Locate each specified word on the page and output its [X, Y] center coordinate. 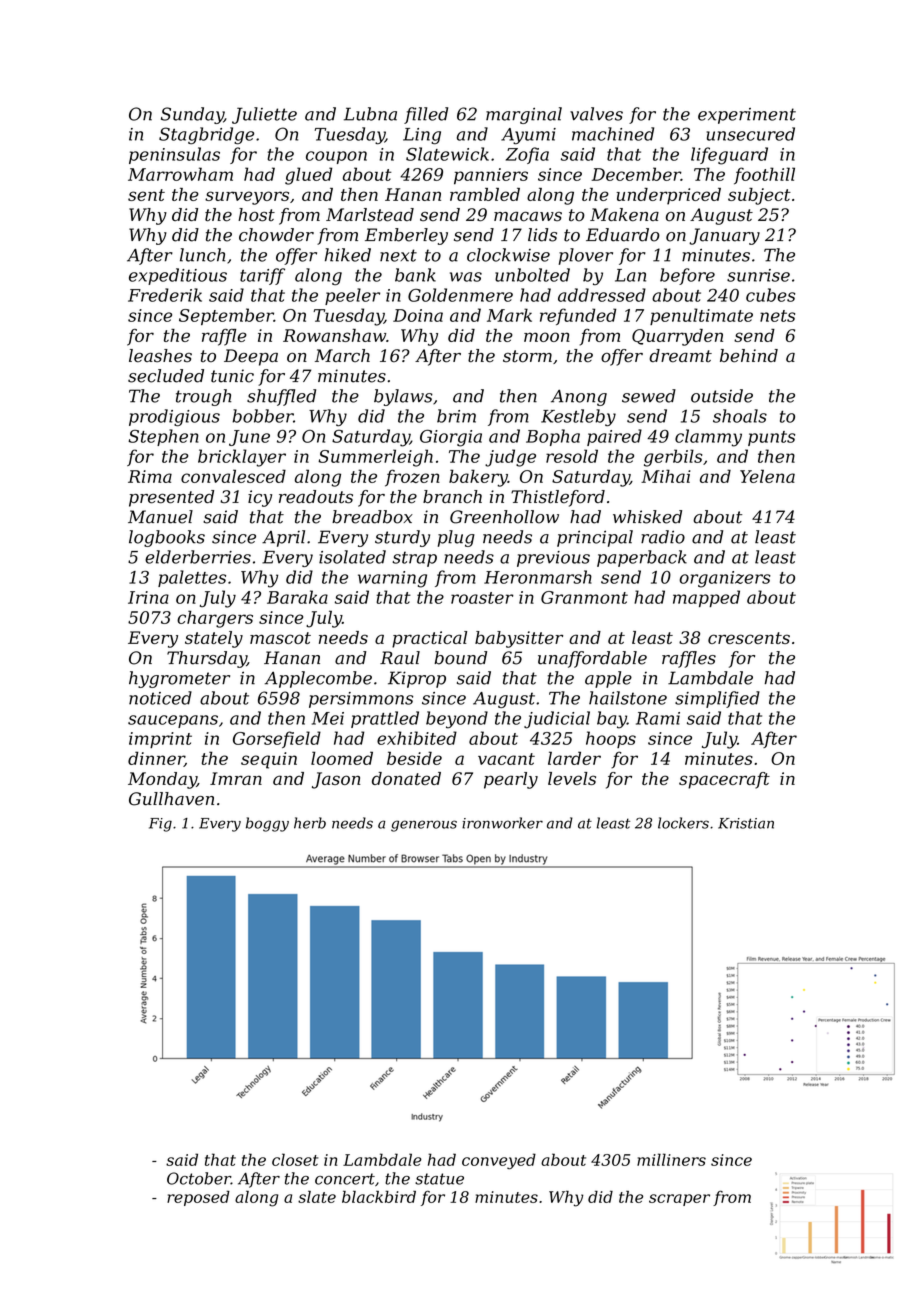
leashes [160, 356]
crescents [749, 638]
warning [392, 579]
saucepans [173, 721]
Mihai [666, 476]
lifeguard [729, 156]
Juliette [264, 115]
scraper [679, 1200]
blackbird [379, 1196]
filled [426, 115]
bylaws [403, 397]
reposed [198, 1198]
